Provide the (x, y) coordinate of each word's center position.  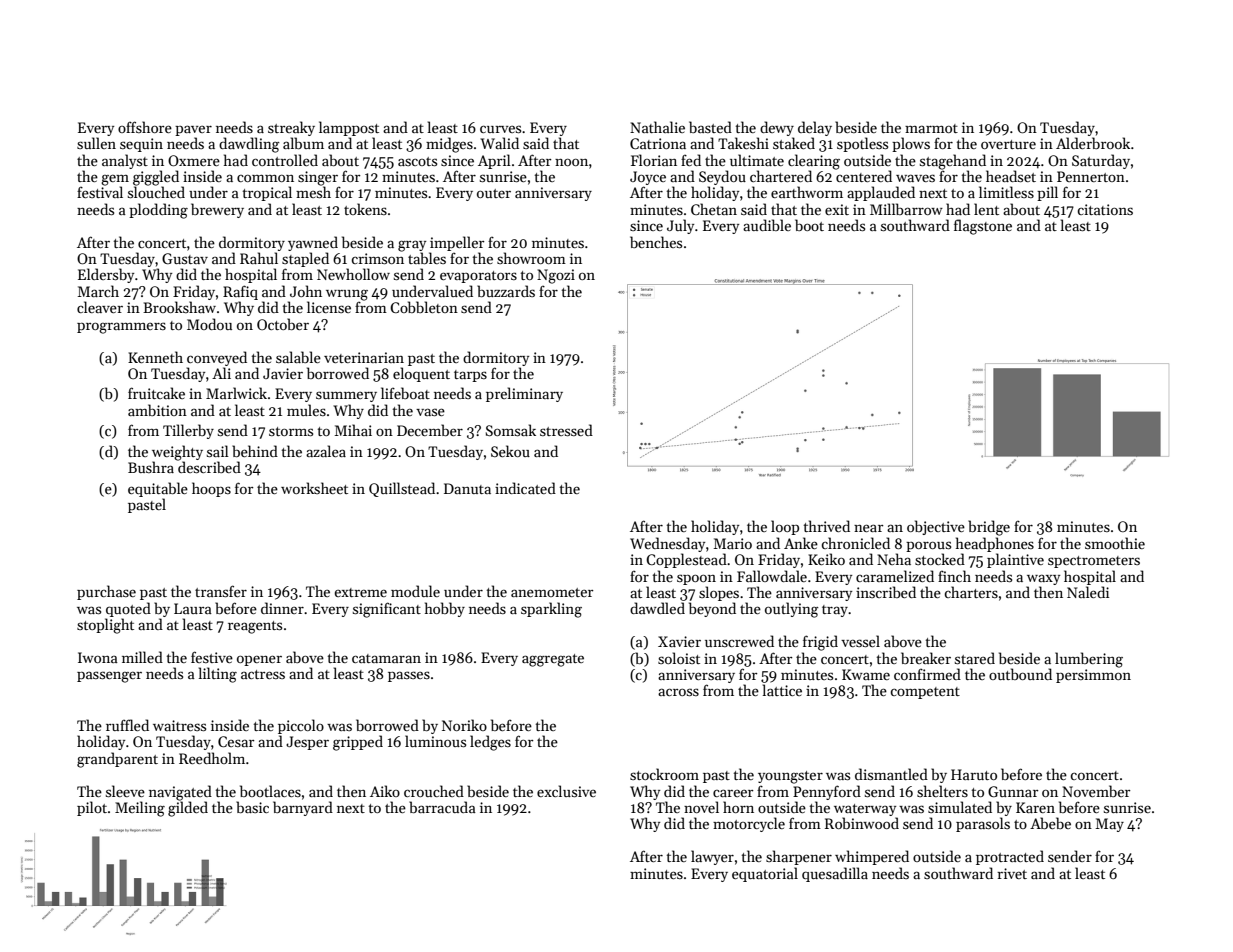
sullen (96, 143)
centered (864, 176)
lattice (782, 690)
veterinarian (364, 357)
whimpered (872, 857)
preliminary (524, 394)
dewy (777, 128)
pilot (92, 808)
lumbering (1089, 660)
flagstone (983, 227)
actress (263, 674)
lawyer (712, 857)
